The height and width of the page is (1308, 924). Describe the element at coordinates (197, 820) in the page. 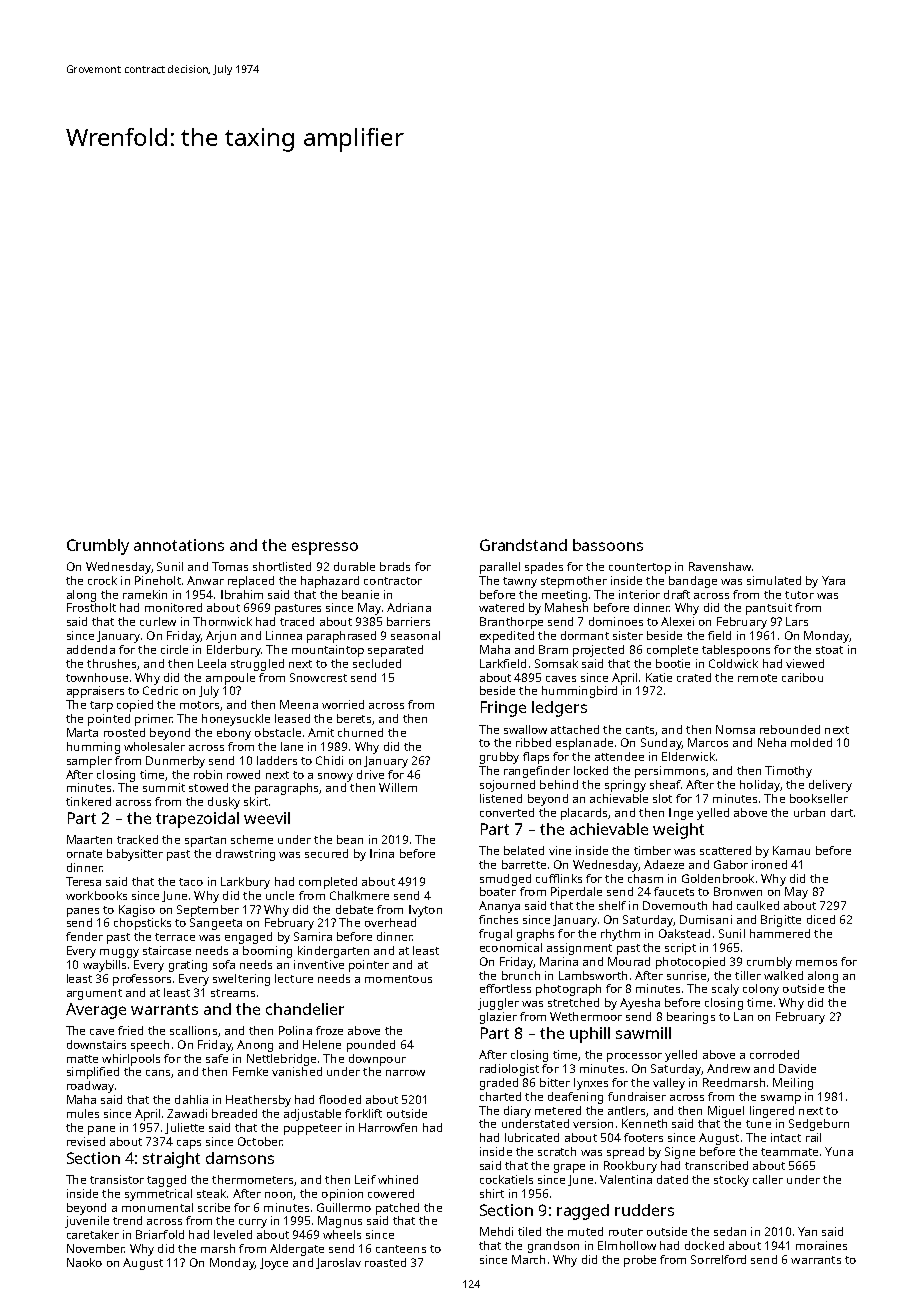

I see `trapezoidal` at that location.
